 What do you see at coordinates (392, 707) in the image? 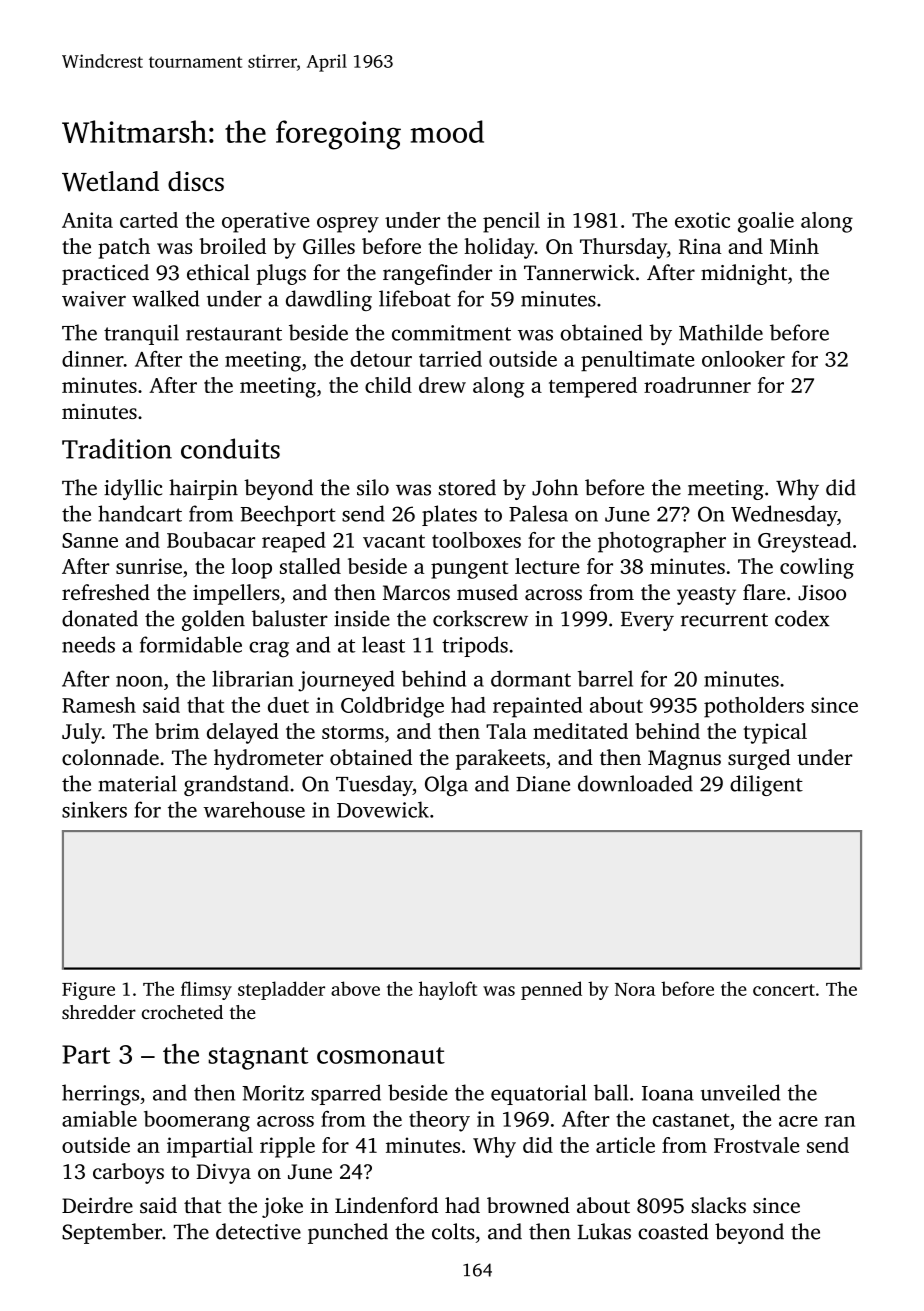
I see `Coldbridge` at bounding box center [392, 707].
